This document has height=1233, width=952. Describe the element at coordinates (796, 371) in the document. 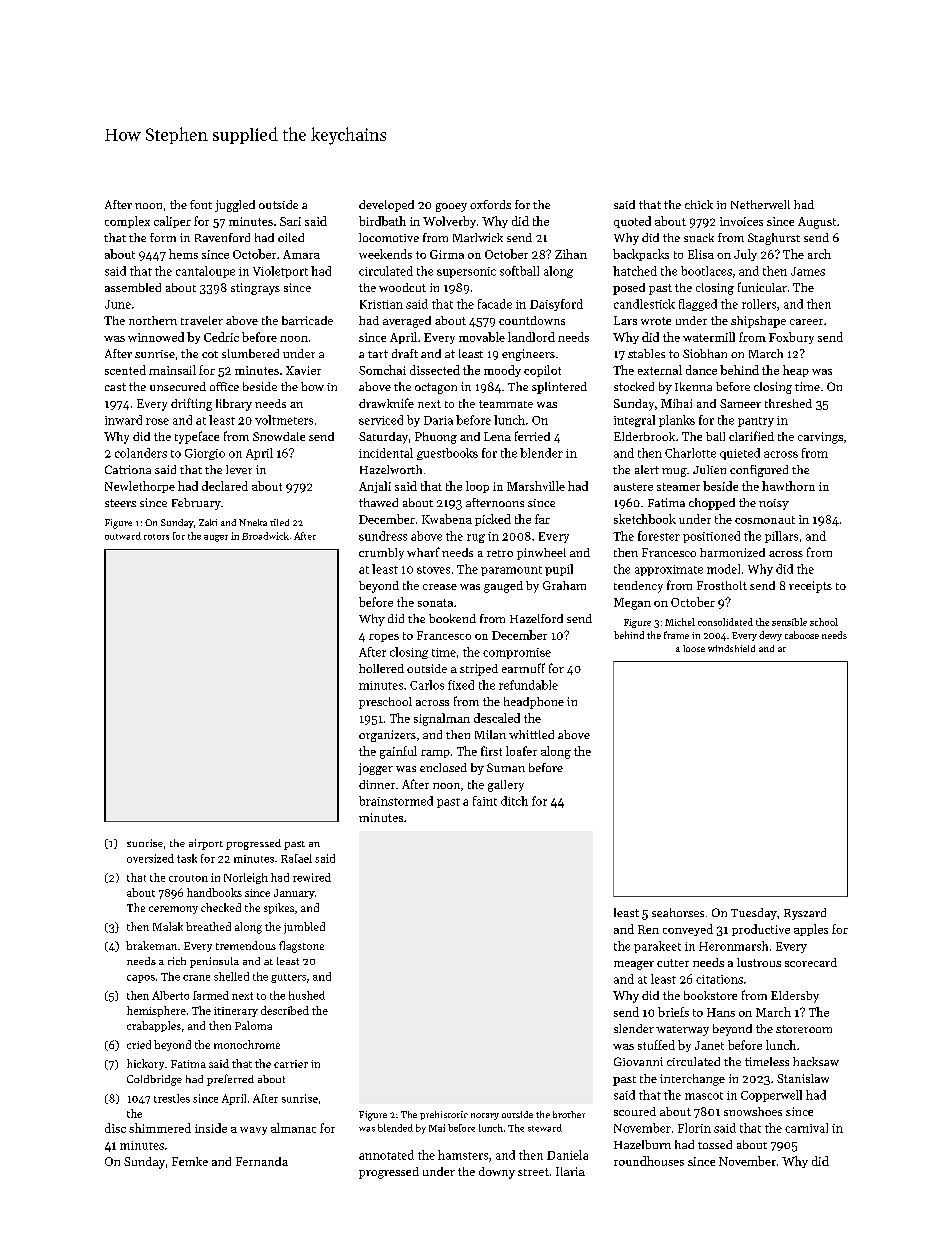

I see `heap` at that location.
